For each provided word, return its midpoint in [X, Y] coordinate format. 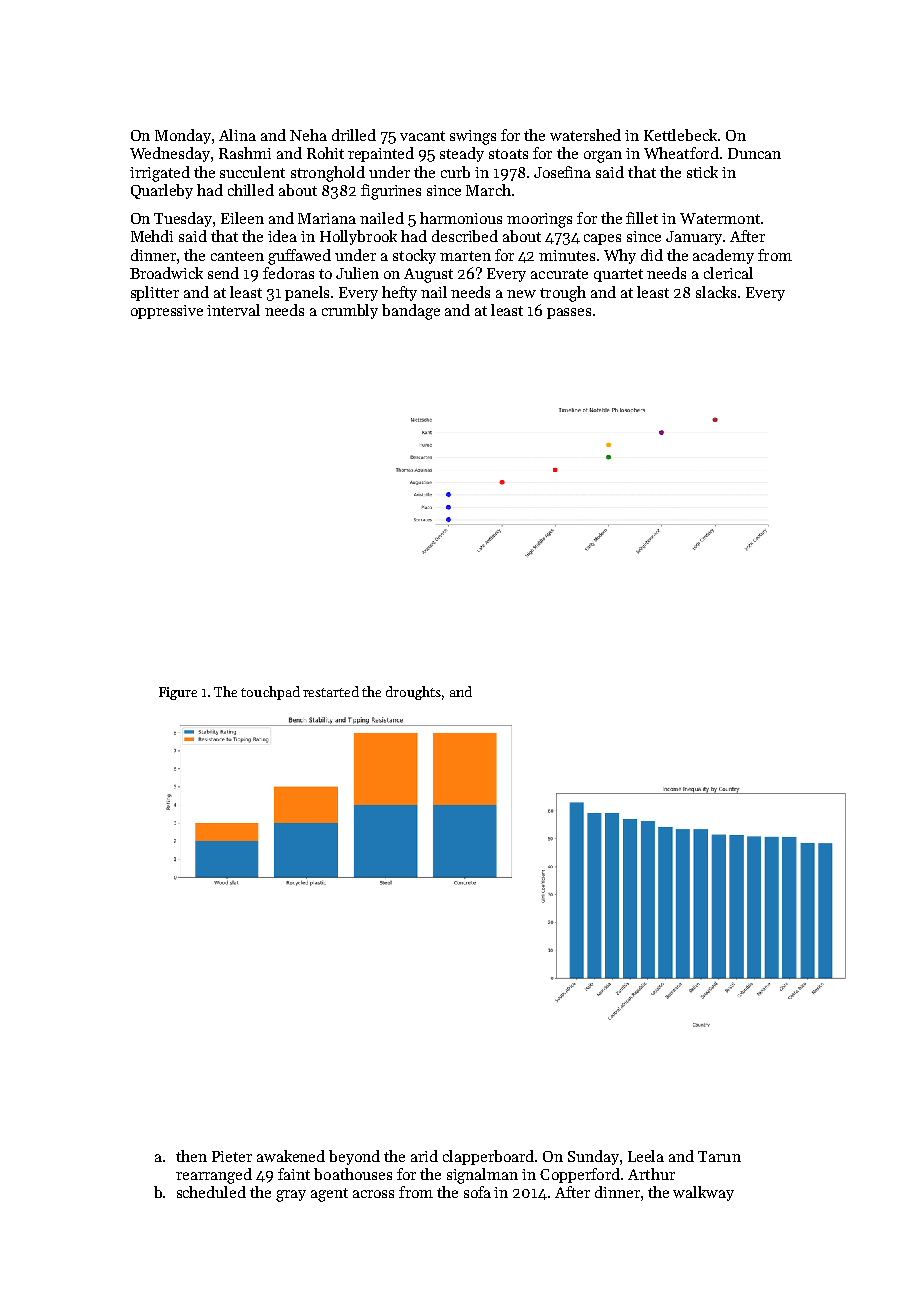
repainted [381, 154]
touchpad [270, 693]
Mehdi [152, 236]
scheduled [211, 1192]
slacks [716, 292]
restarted [331, 691]
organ [603, 157]
